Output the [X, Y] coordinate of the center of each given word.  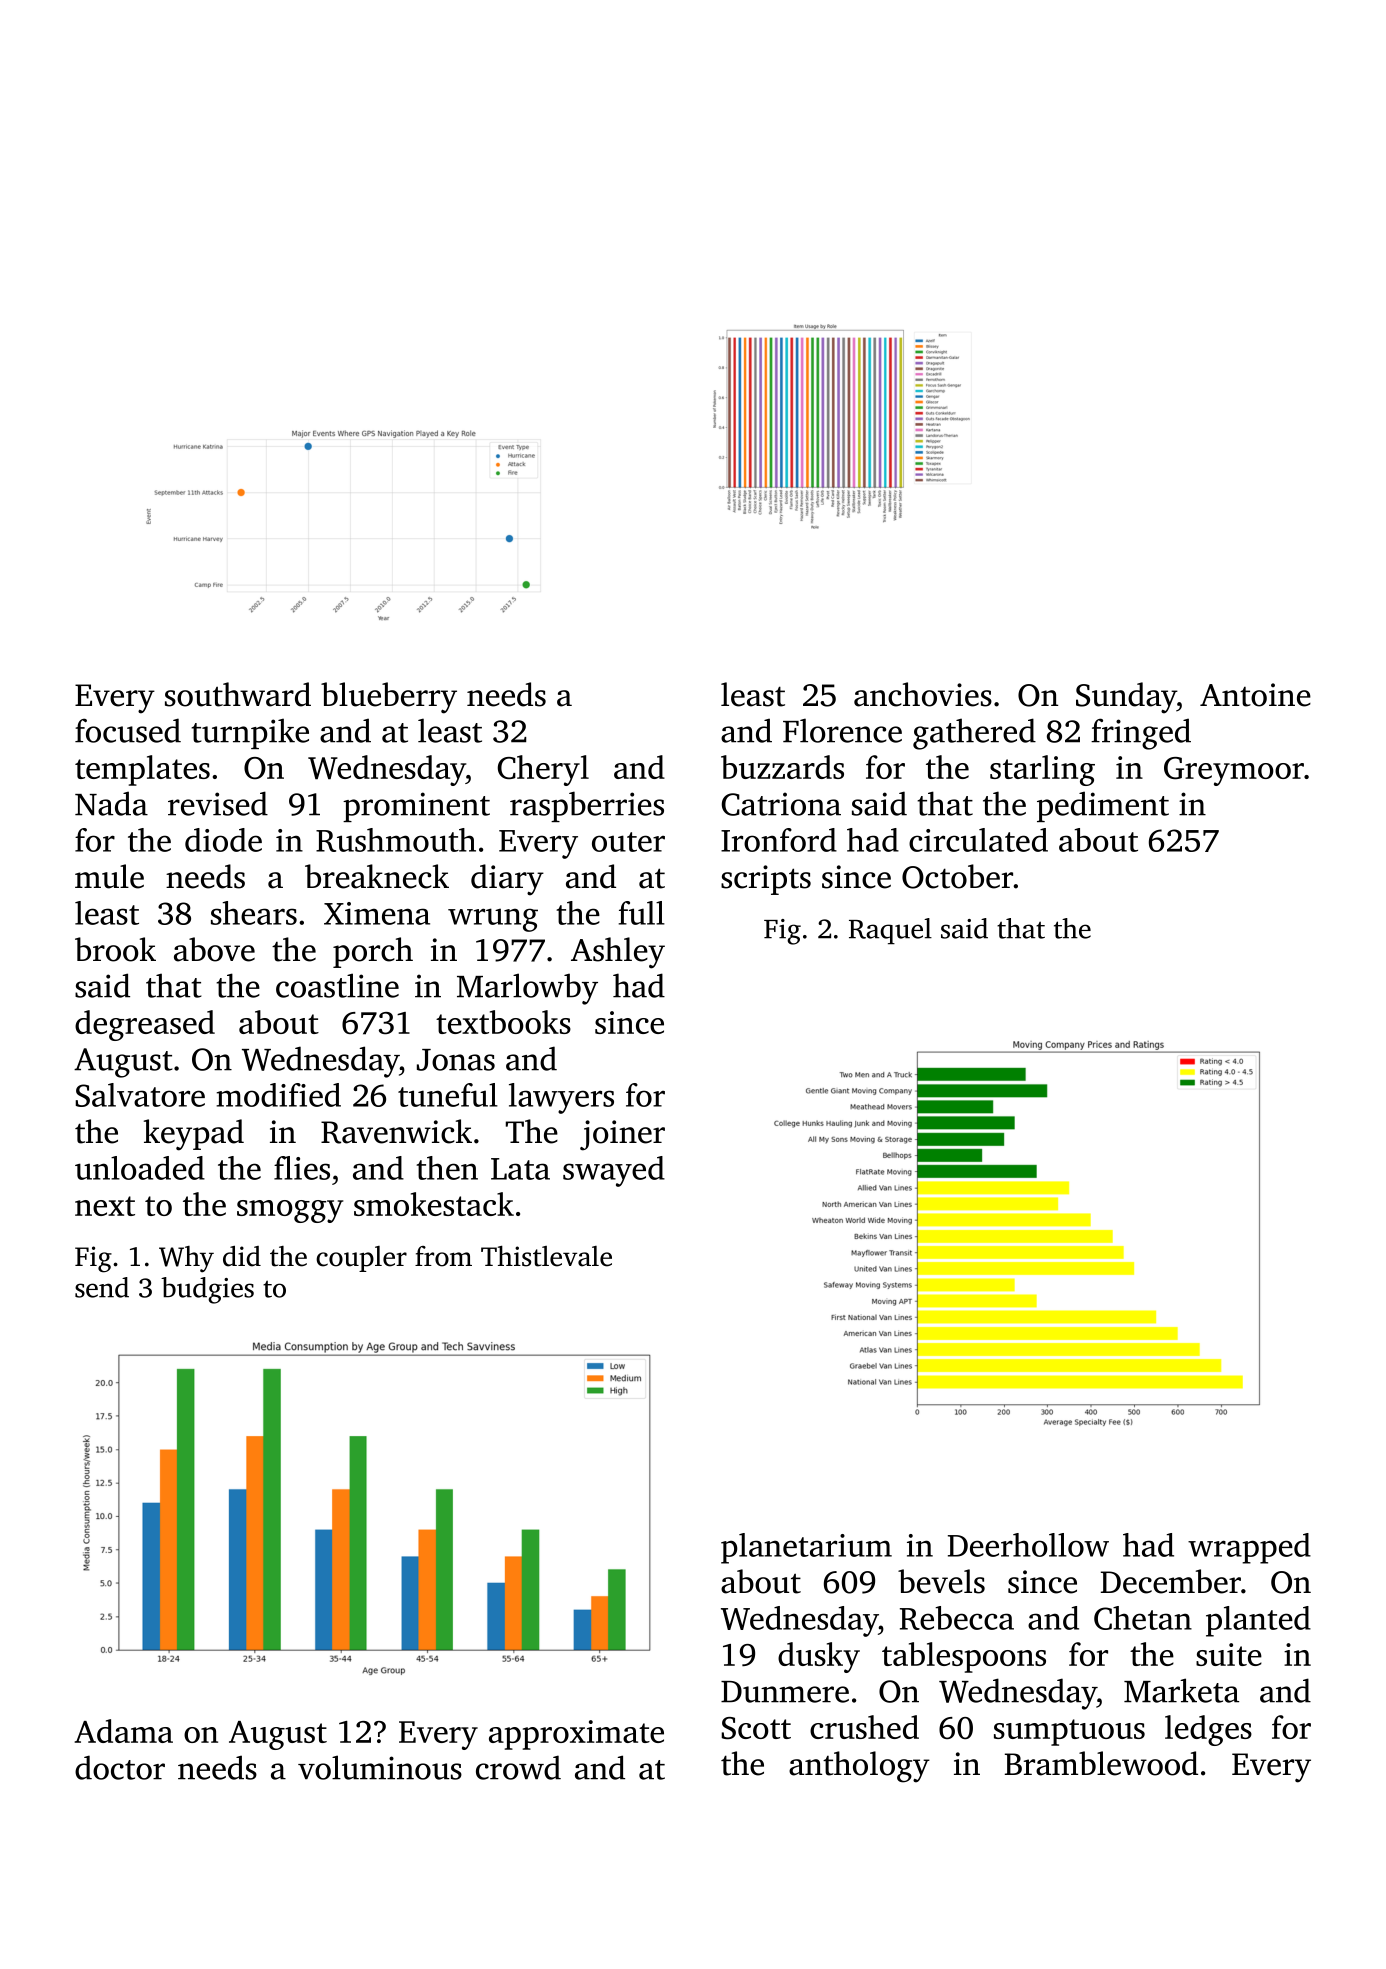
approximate [576, 1735]
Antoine [1255, 695]
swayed [614, 1171]
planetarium [806, 1548]
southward [238, 694]
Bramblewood [1101, 1763]
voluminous [380, 1767]
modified [278, 1095]
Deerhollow [1028, 1545]
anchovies [923, 694]
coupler [361, 1259]
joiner [622, 1135]
